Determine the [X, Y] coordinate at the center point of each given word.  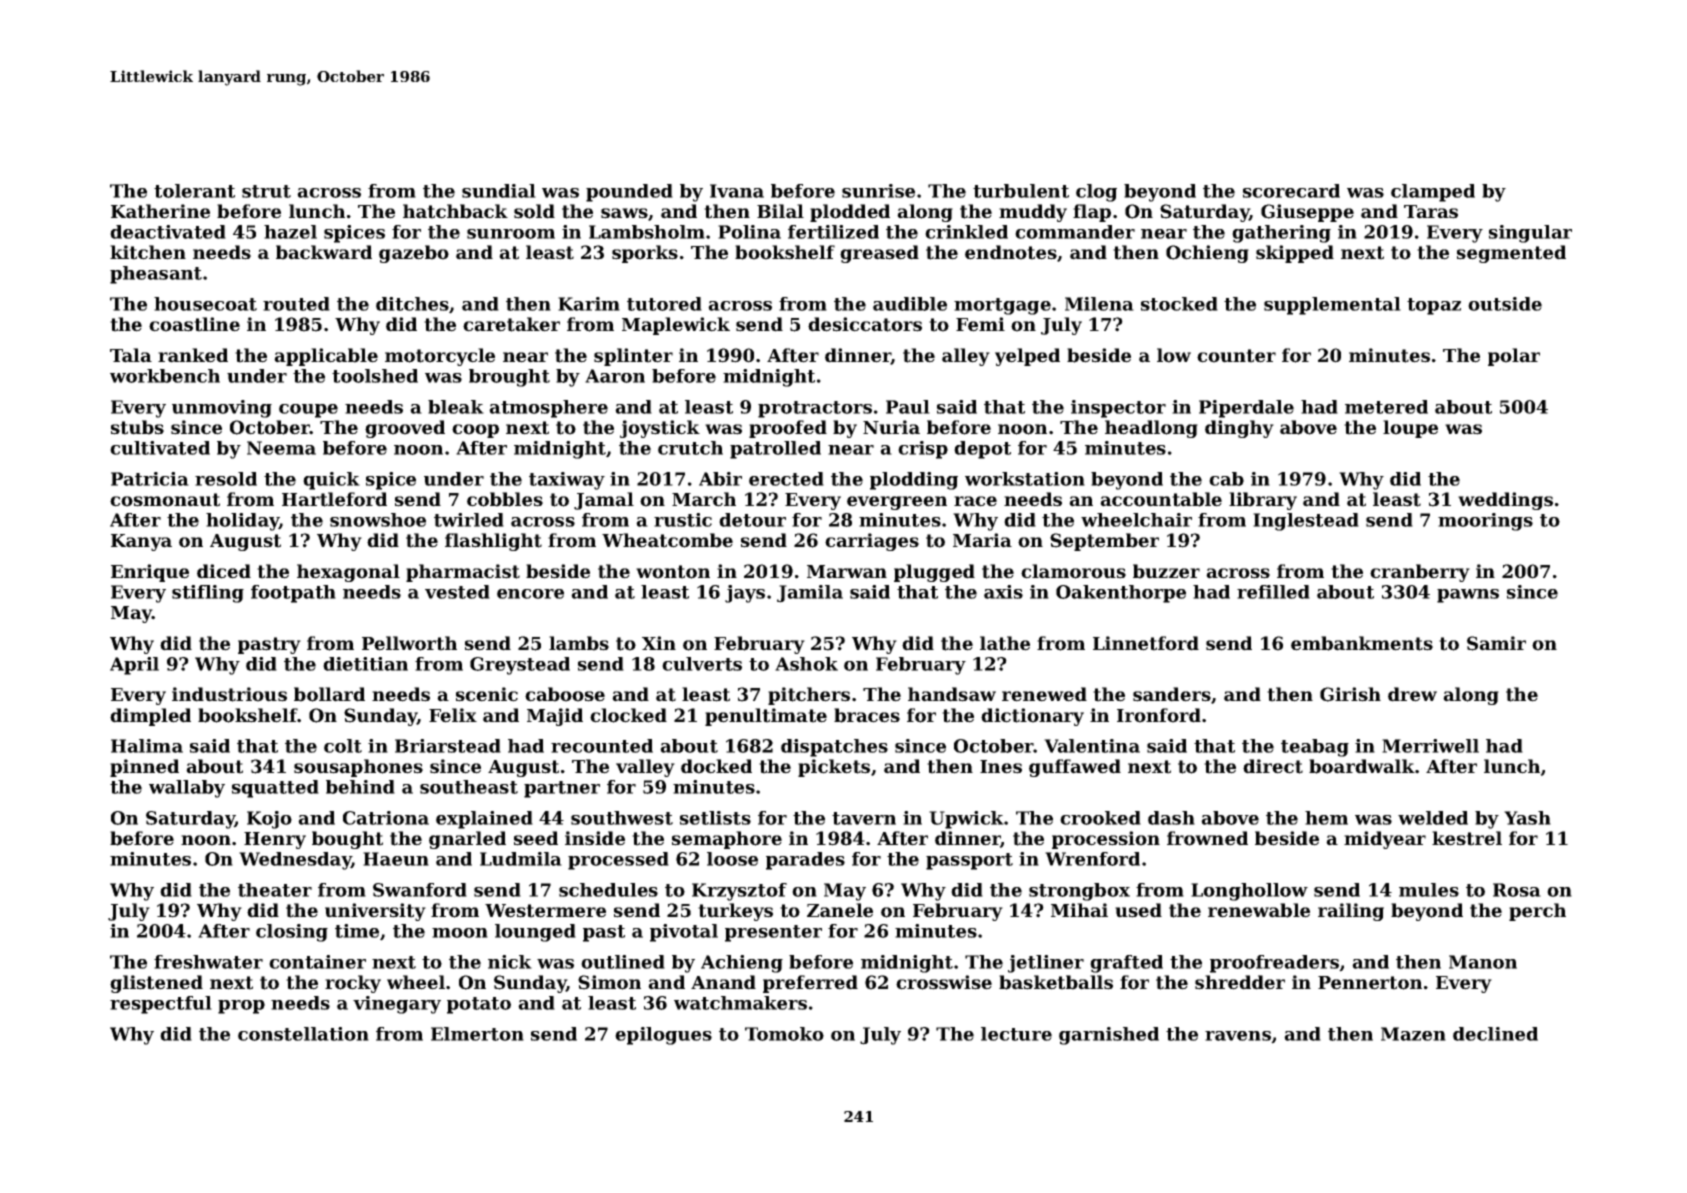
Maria [982, 540]
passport [969, 861]
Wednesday [295, 861]
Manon [1483, 962]
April [134, 666]
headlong [1151, 429]
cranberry [1420, 573]
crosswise [944, 982]
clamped [1433, 193]
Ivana [737, 191]
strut [266, 191]
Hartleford [334, 499]
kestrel [1467, 838]
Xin [659, 643]
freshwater [208, 962]
